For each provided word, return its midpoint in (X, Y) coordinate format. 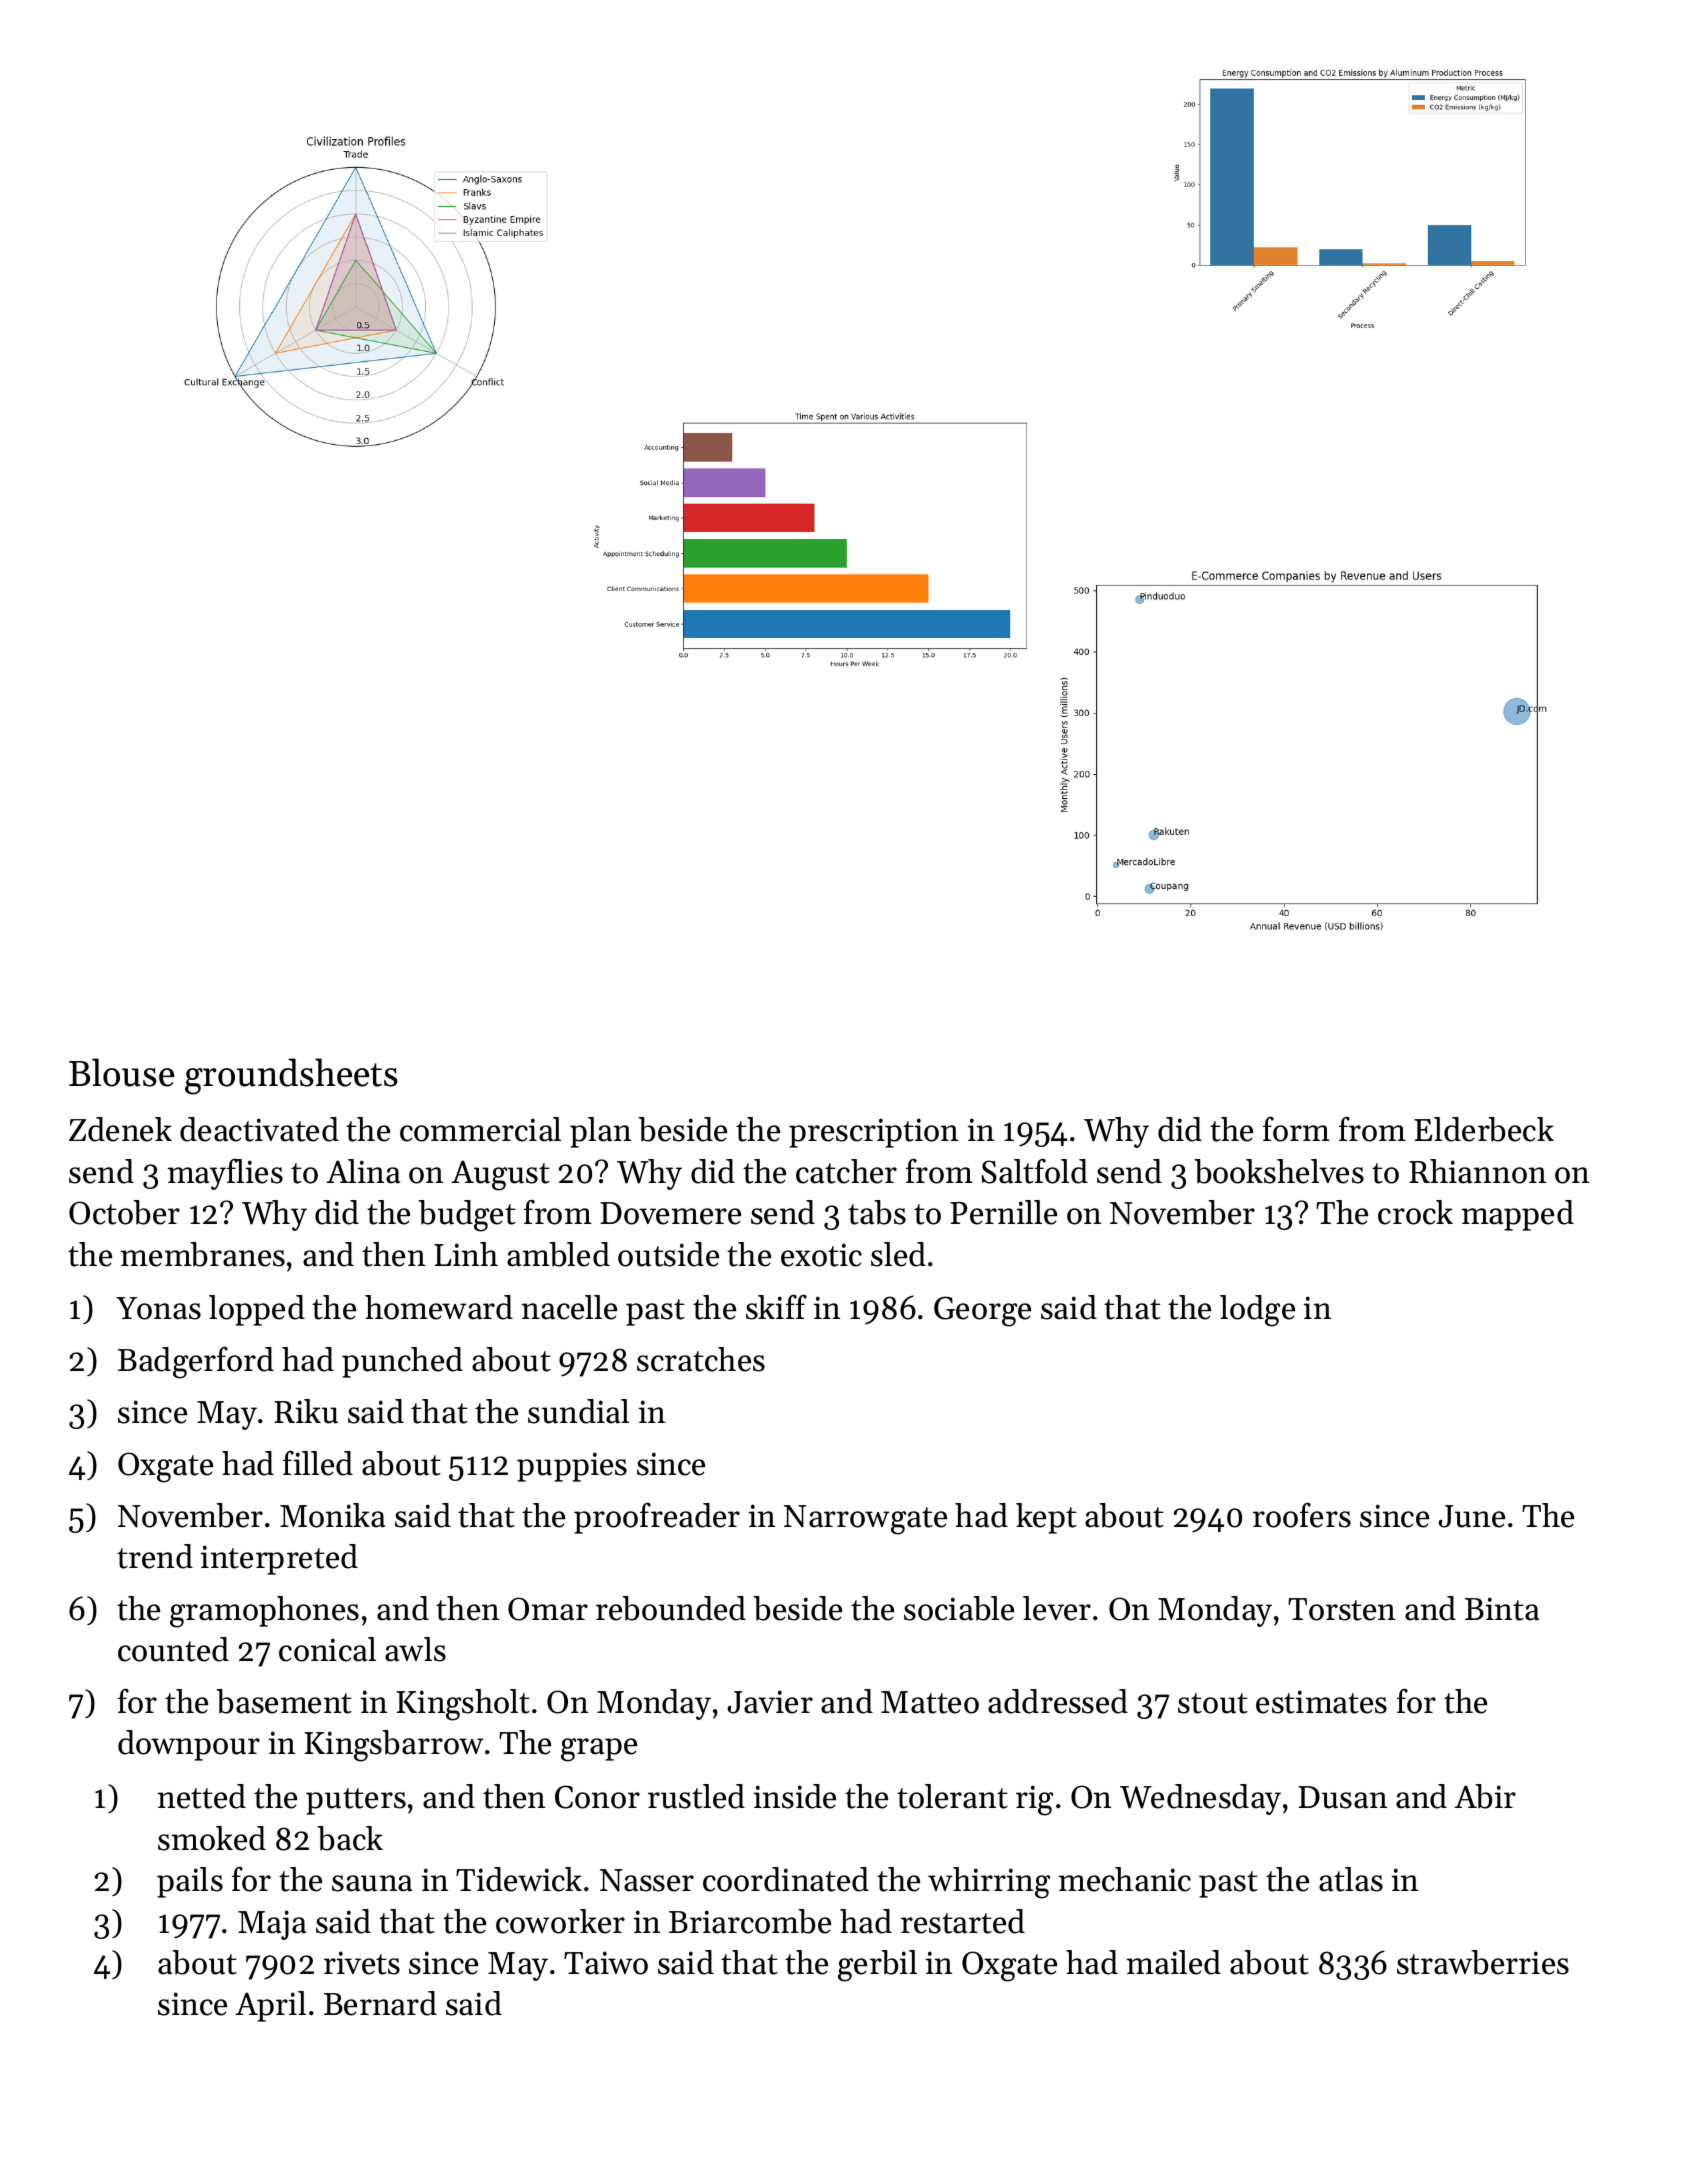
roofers (1302, 1515)
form (1296, 1129)
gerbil (877, 1966)
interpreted (279, 1559)
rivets (362, 1963)
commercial (480, 1129)
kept (1046, 1518)
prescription (873, 1133)
